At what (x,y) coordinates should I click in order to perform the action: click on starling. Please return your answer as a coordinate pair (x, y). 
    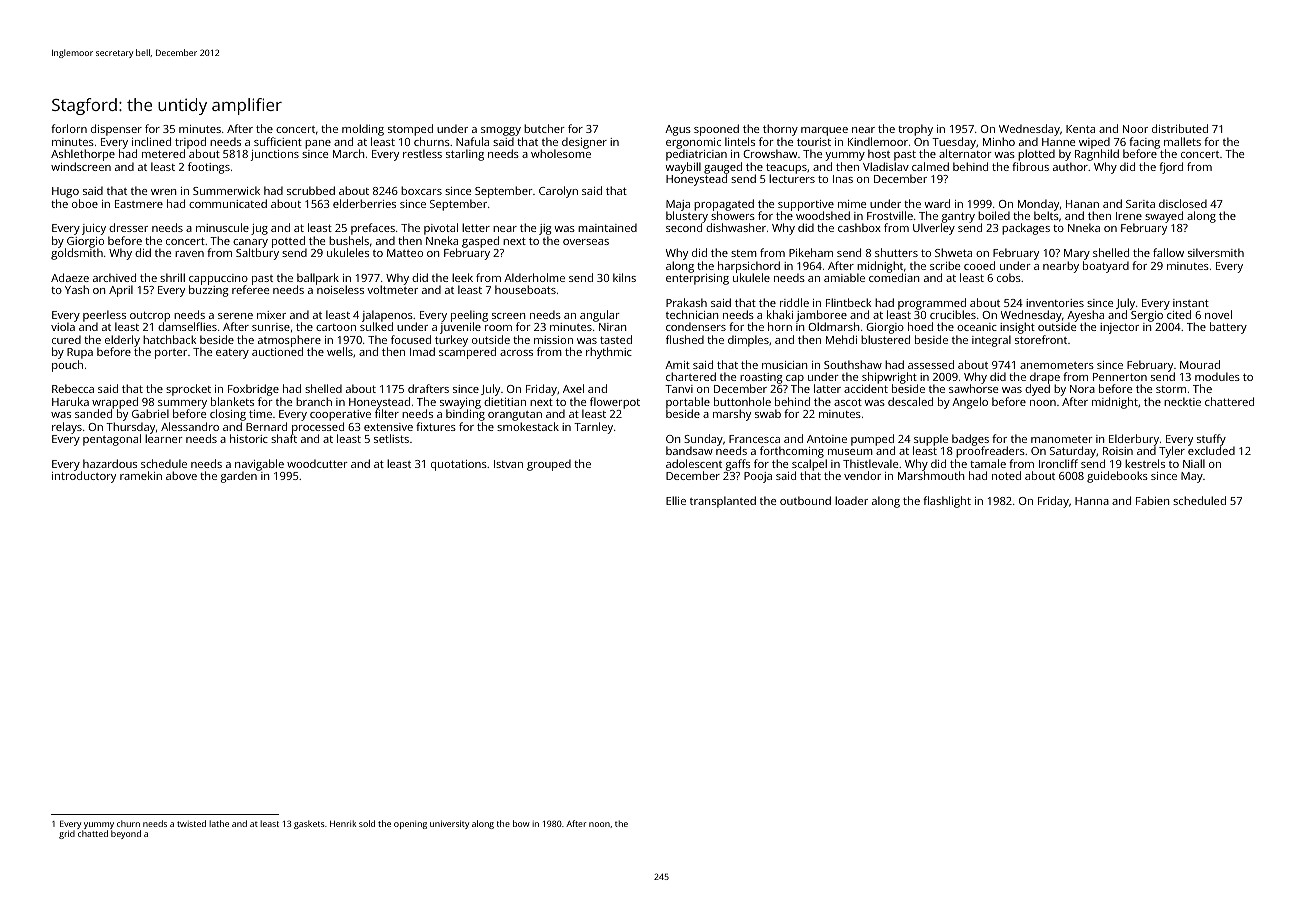
    Looking at the image, I should click on (465, 155).
